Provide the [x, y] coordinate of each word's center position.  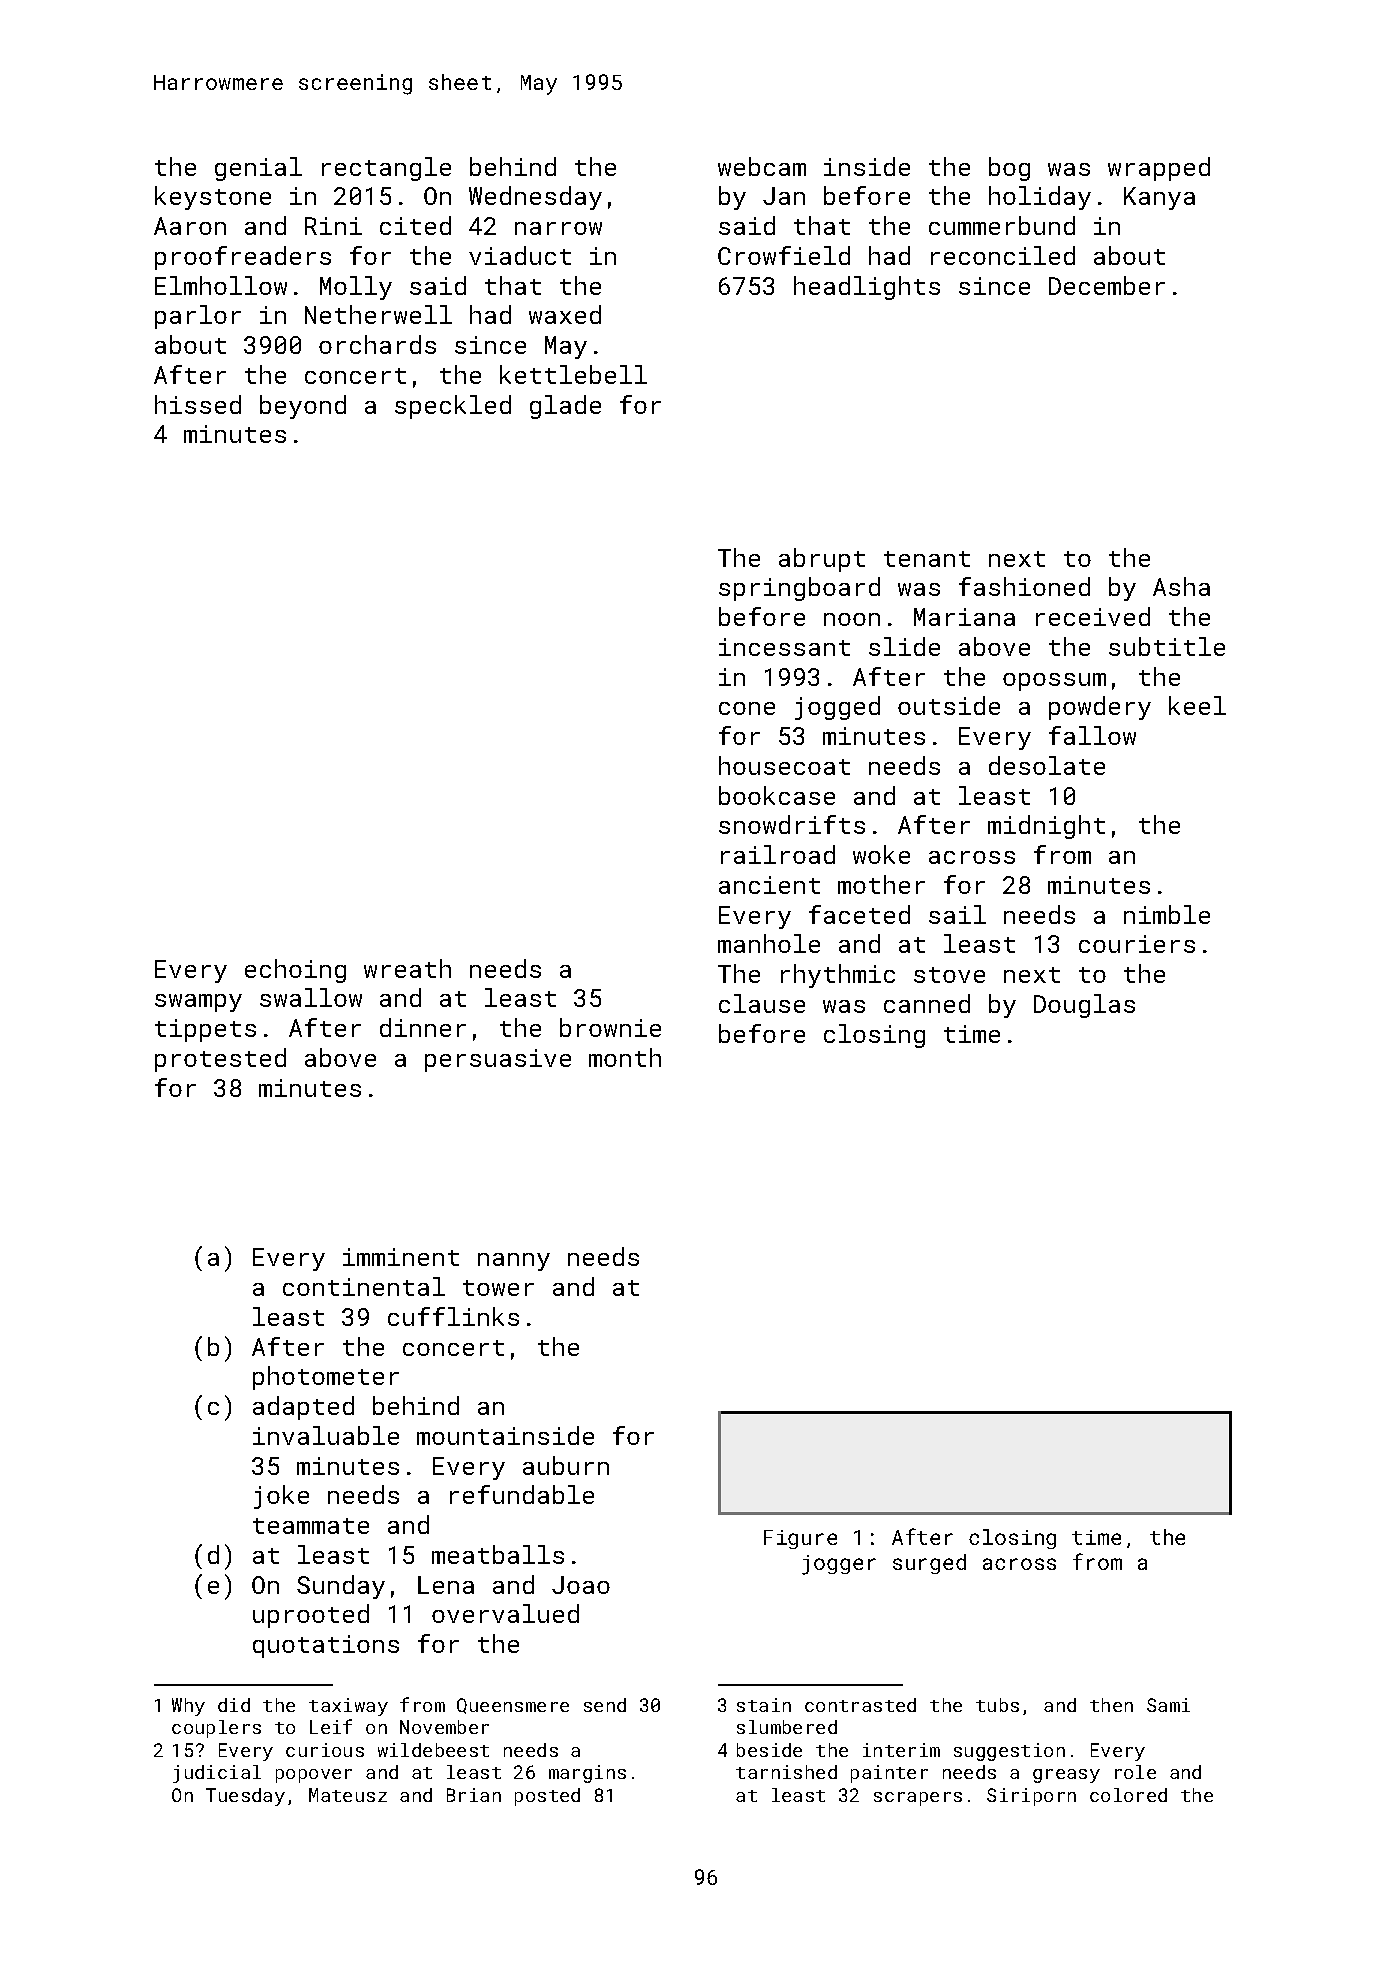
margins [587, 1774]
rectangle [386, 169]
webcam [762, 166]
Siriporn [1031, 1797]
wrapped [1159, 169]
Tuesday [245, 1797]
